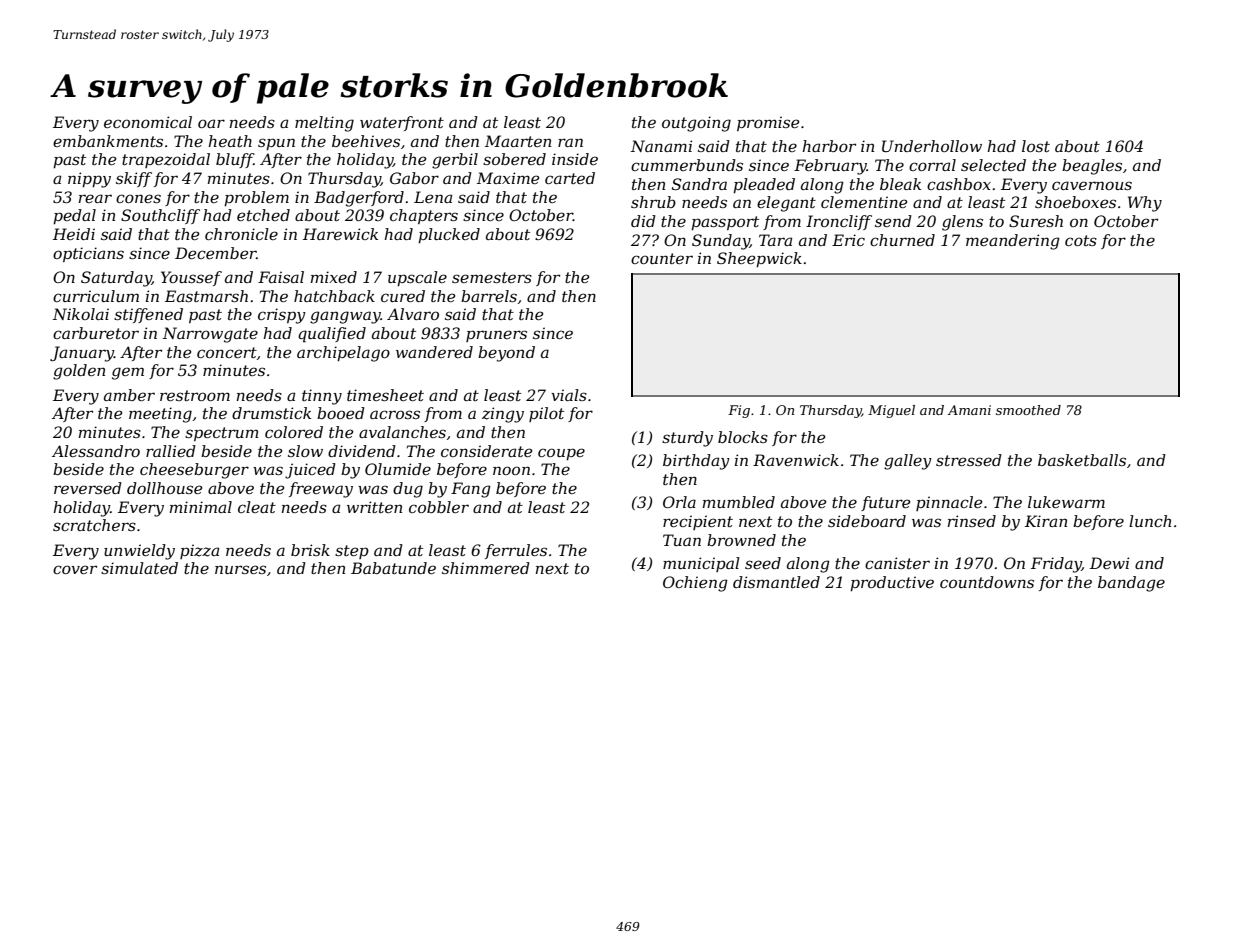 The height and width of the image is (952, 1233). What do you see at coordinates (695, 584) in the image?
I see `Ochieng` at bounding box center [695, 584].
